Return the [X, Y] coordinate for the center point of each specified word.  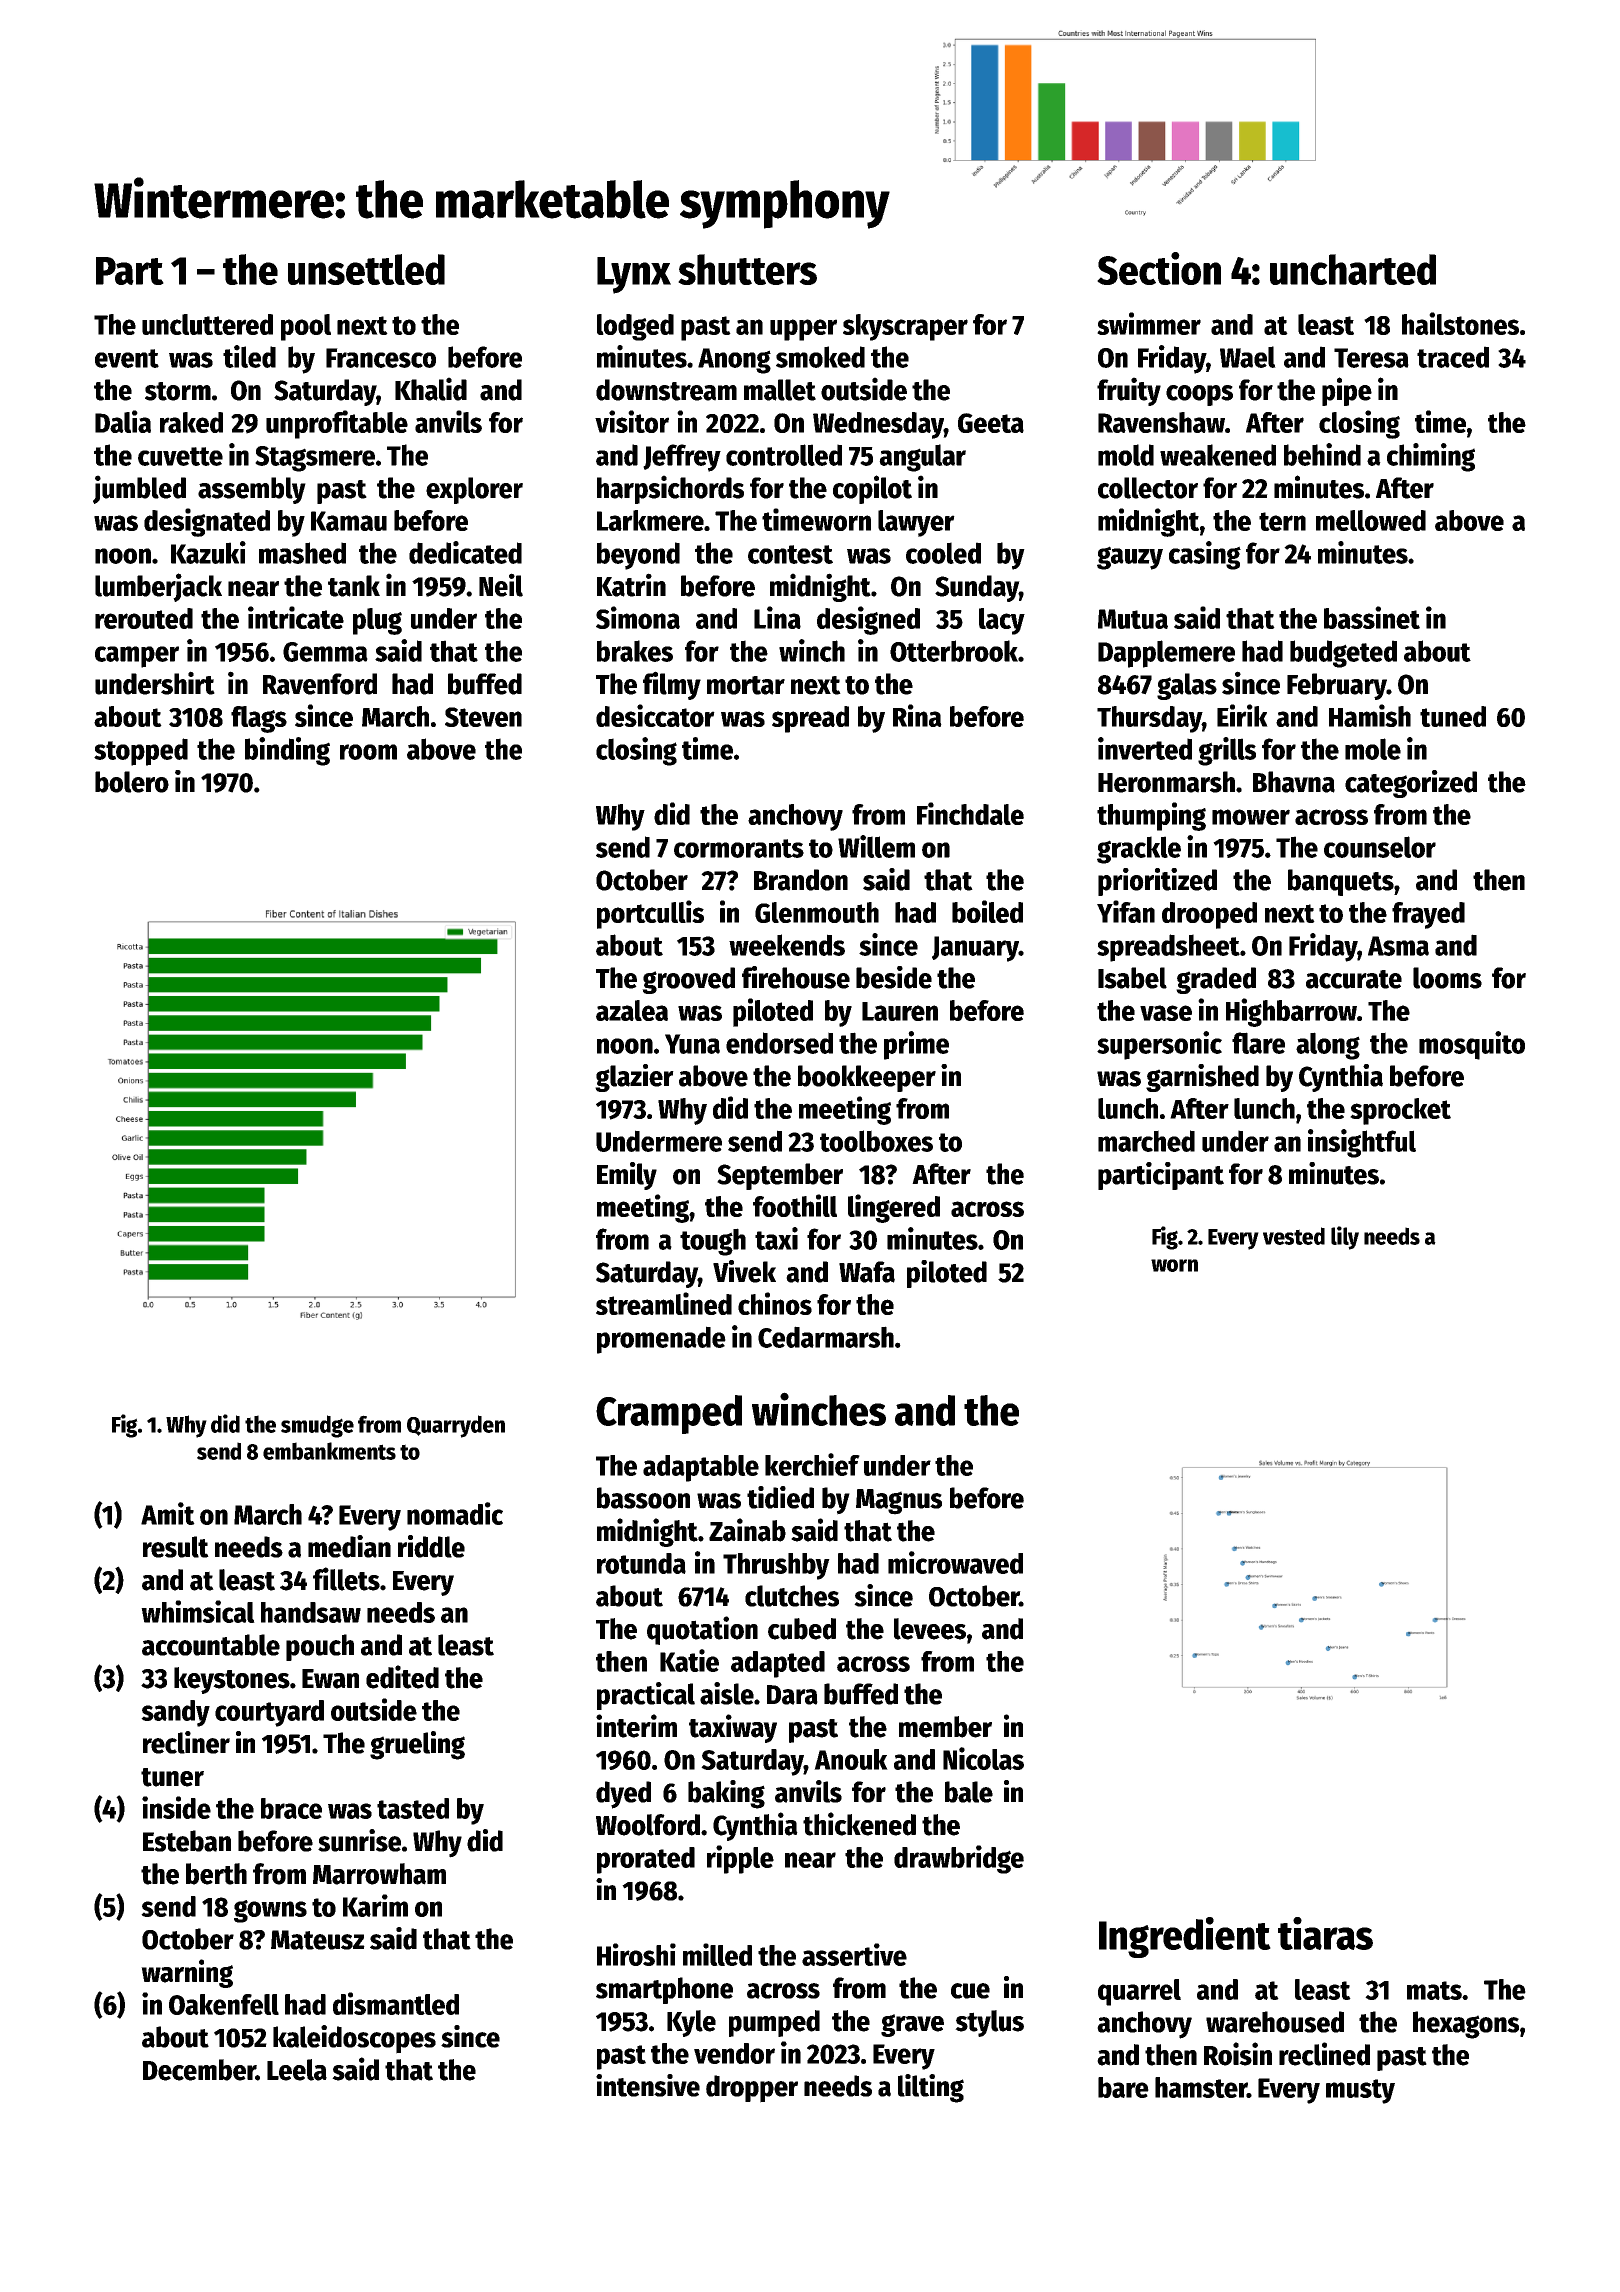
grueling [417, 1745]
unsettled [366, 269]
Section [1159, 268]
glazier [634, 1078]
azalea [632, 1010]
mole [1373, 749]
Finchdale [970, 813]
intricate [296, 617]
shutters [747, 269]
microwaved [955, 1562]
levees [930, 1629]
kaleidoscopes [354, 2039]
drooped [1209, 915]
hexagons [1466, 2025]
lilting [931, 2088]
